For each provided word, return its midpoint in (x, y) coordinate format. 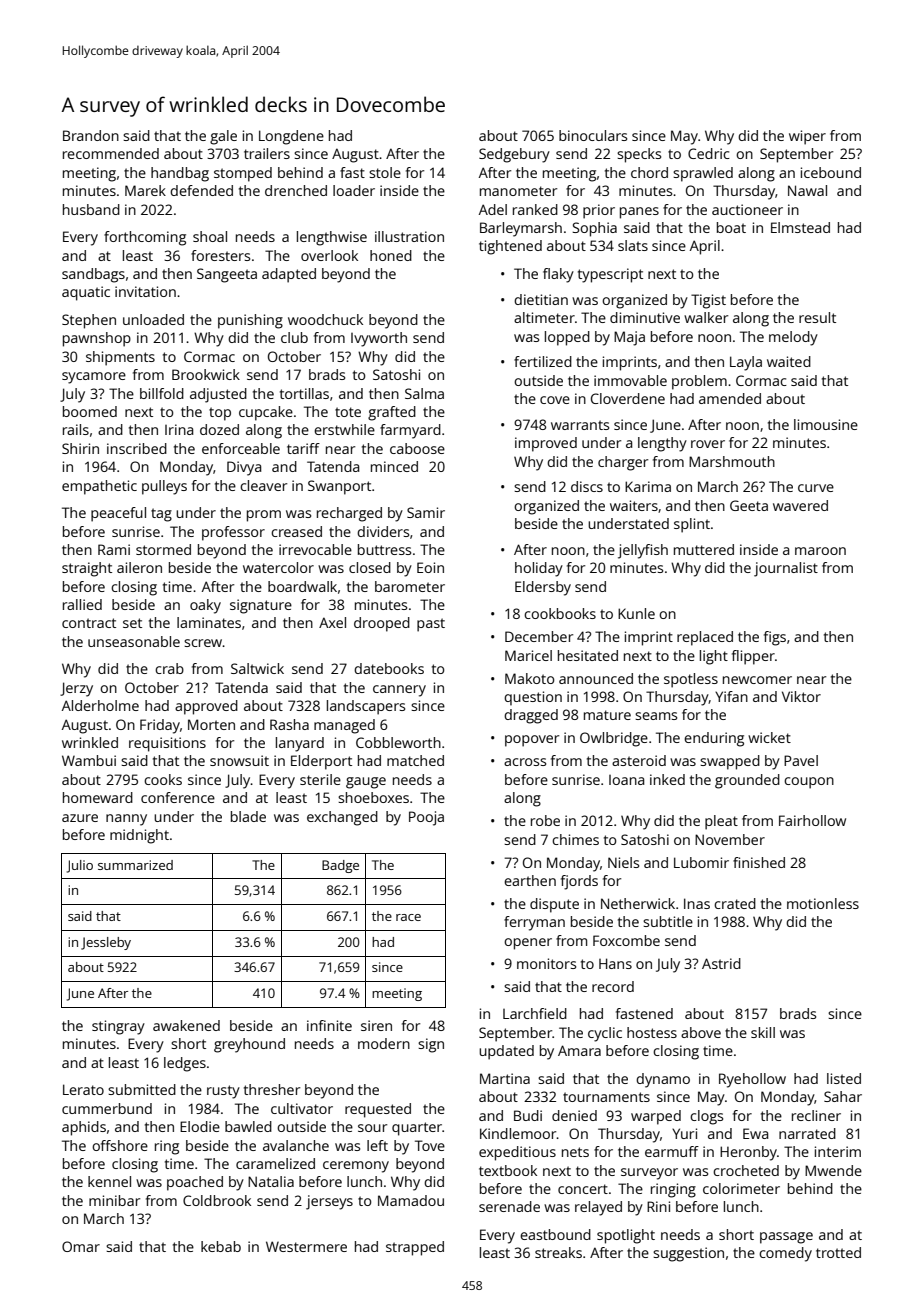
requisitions (167, 744)
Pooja (426, 818)
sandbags (93, 275)
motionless (823, 903)
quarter (417, 1129)
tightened (510, 247)
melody (793, 338)
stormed (163, 549)
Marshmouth (732, 461)
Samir (426, 512)
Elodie (200, 1126)
